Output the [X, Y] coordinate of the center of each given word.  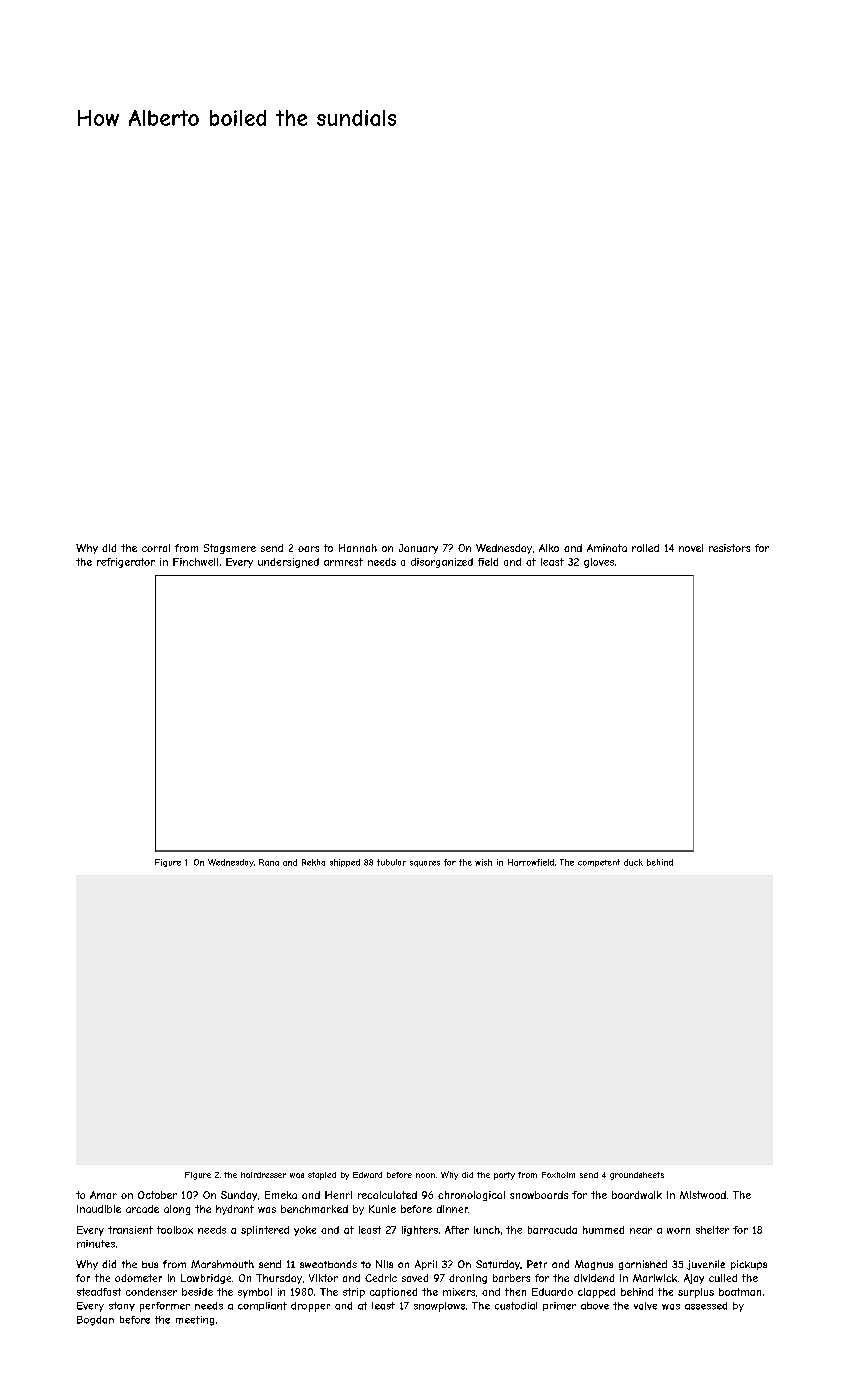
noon [425, 1175]
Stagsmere [230, 549]
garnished [643, 1265]
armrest [343, 562]
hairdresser [263, 1175]
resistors [729, 548]
